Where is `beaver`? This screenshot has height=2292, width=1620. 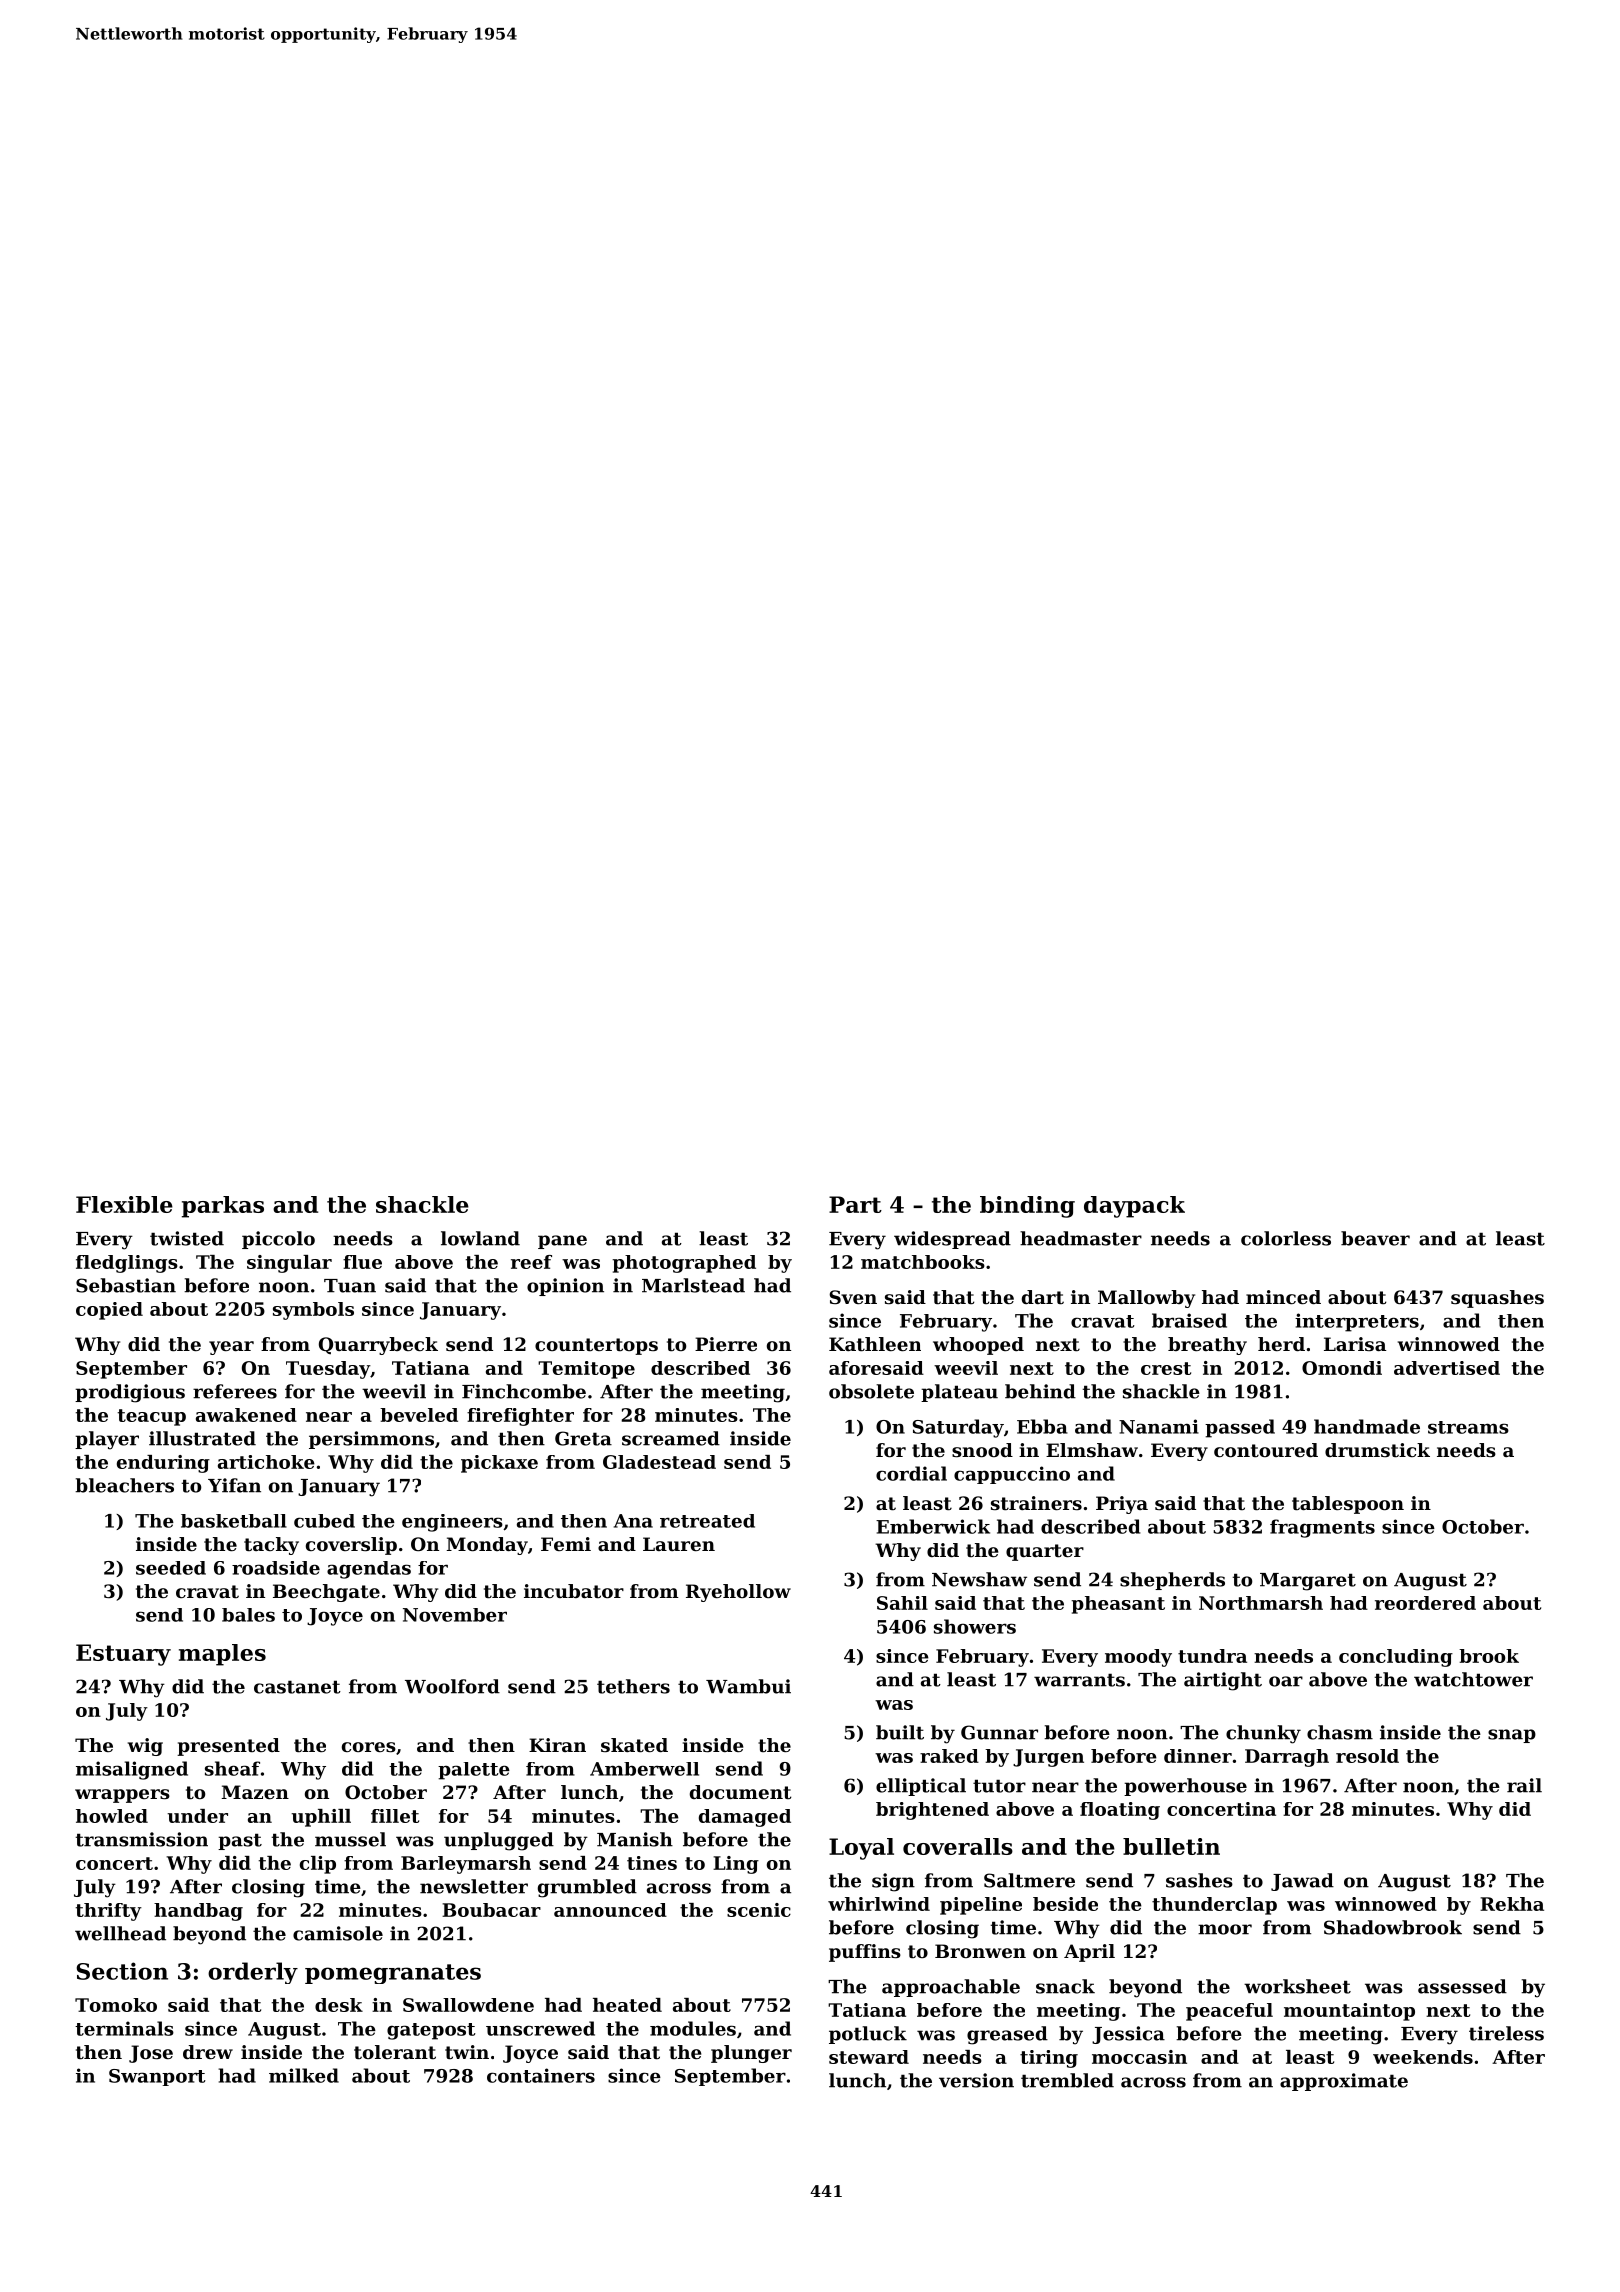
beaver is located at coordinates (1375, 1238).
